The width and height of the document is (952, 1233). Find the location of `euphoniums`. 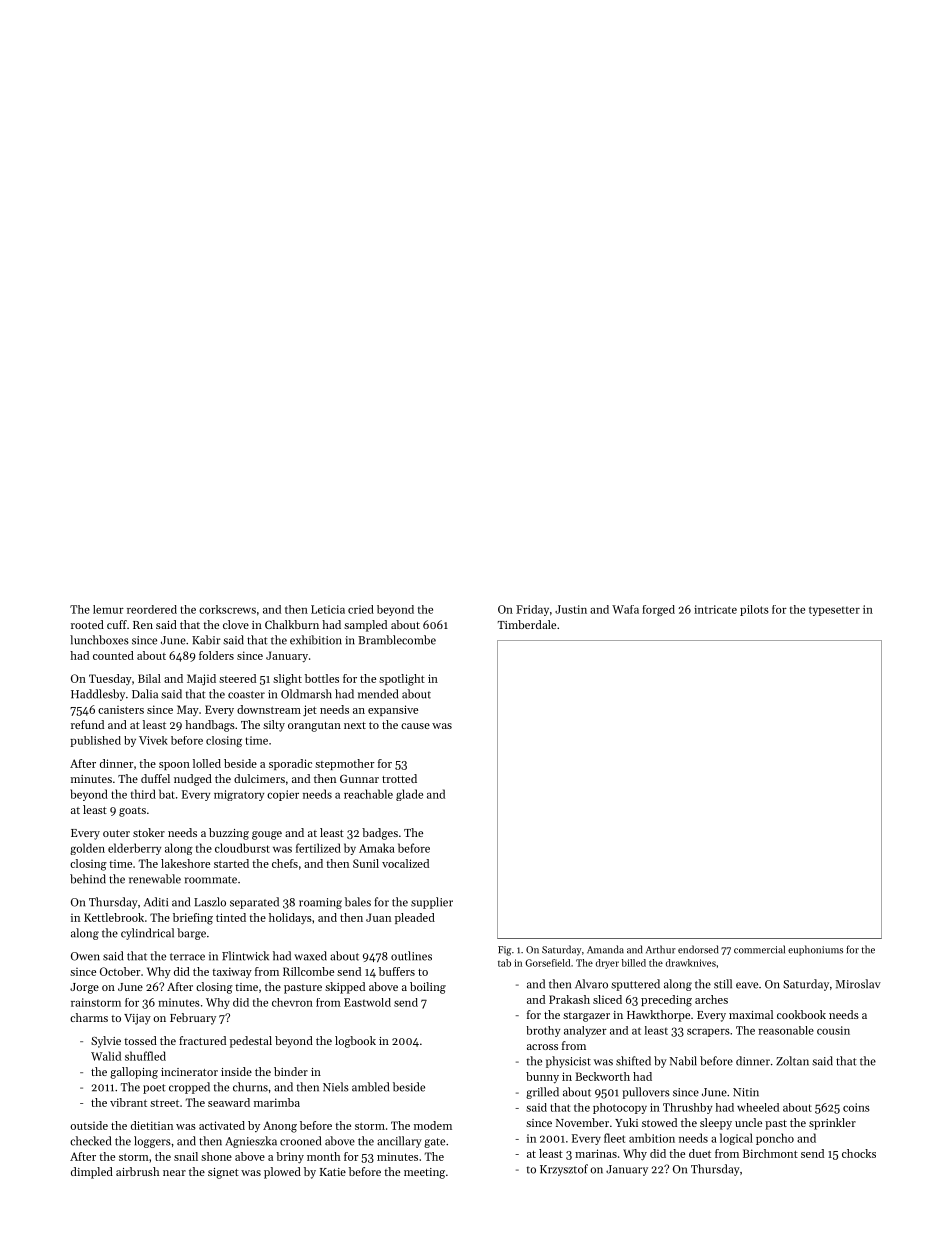

euphoniums is located at coordinates (815, 950).
